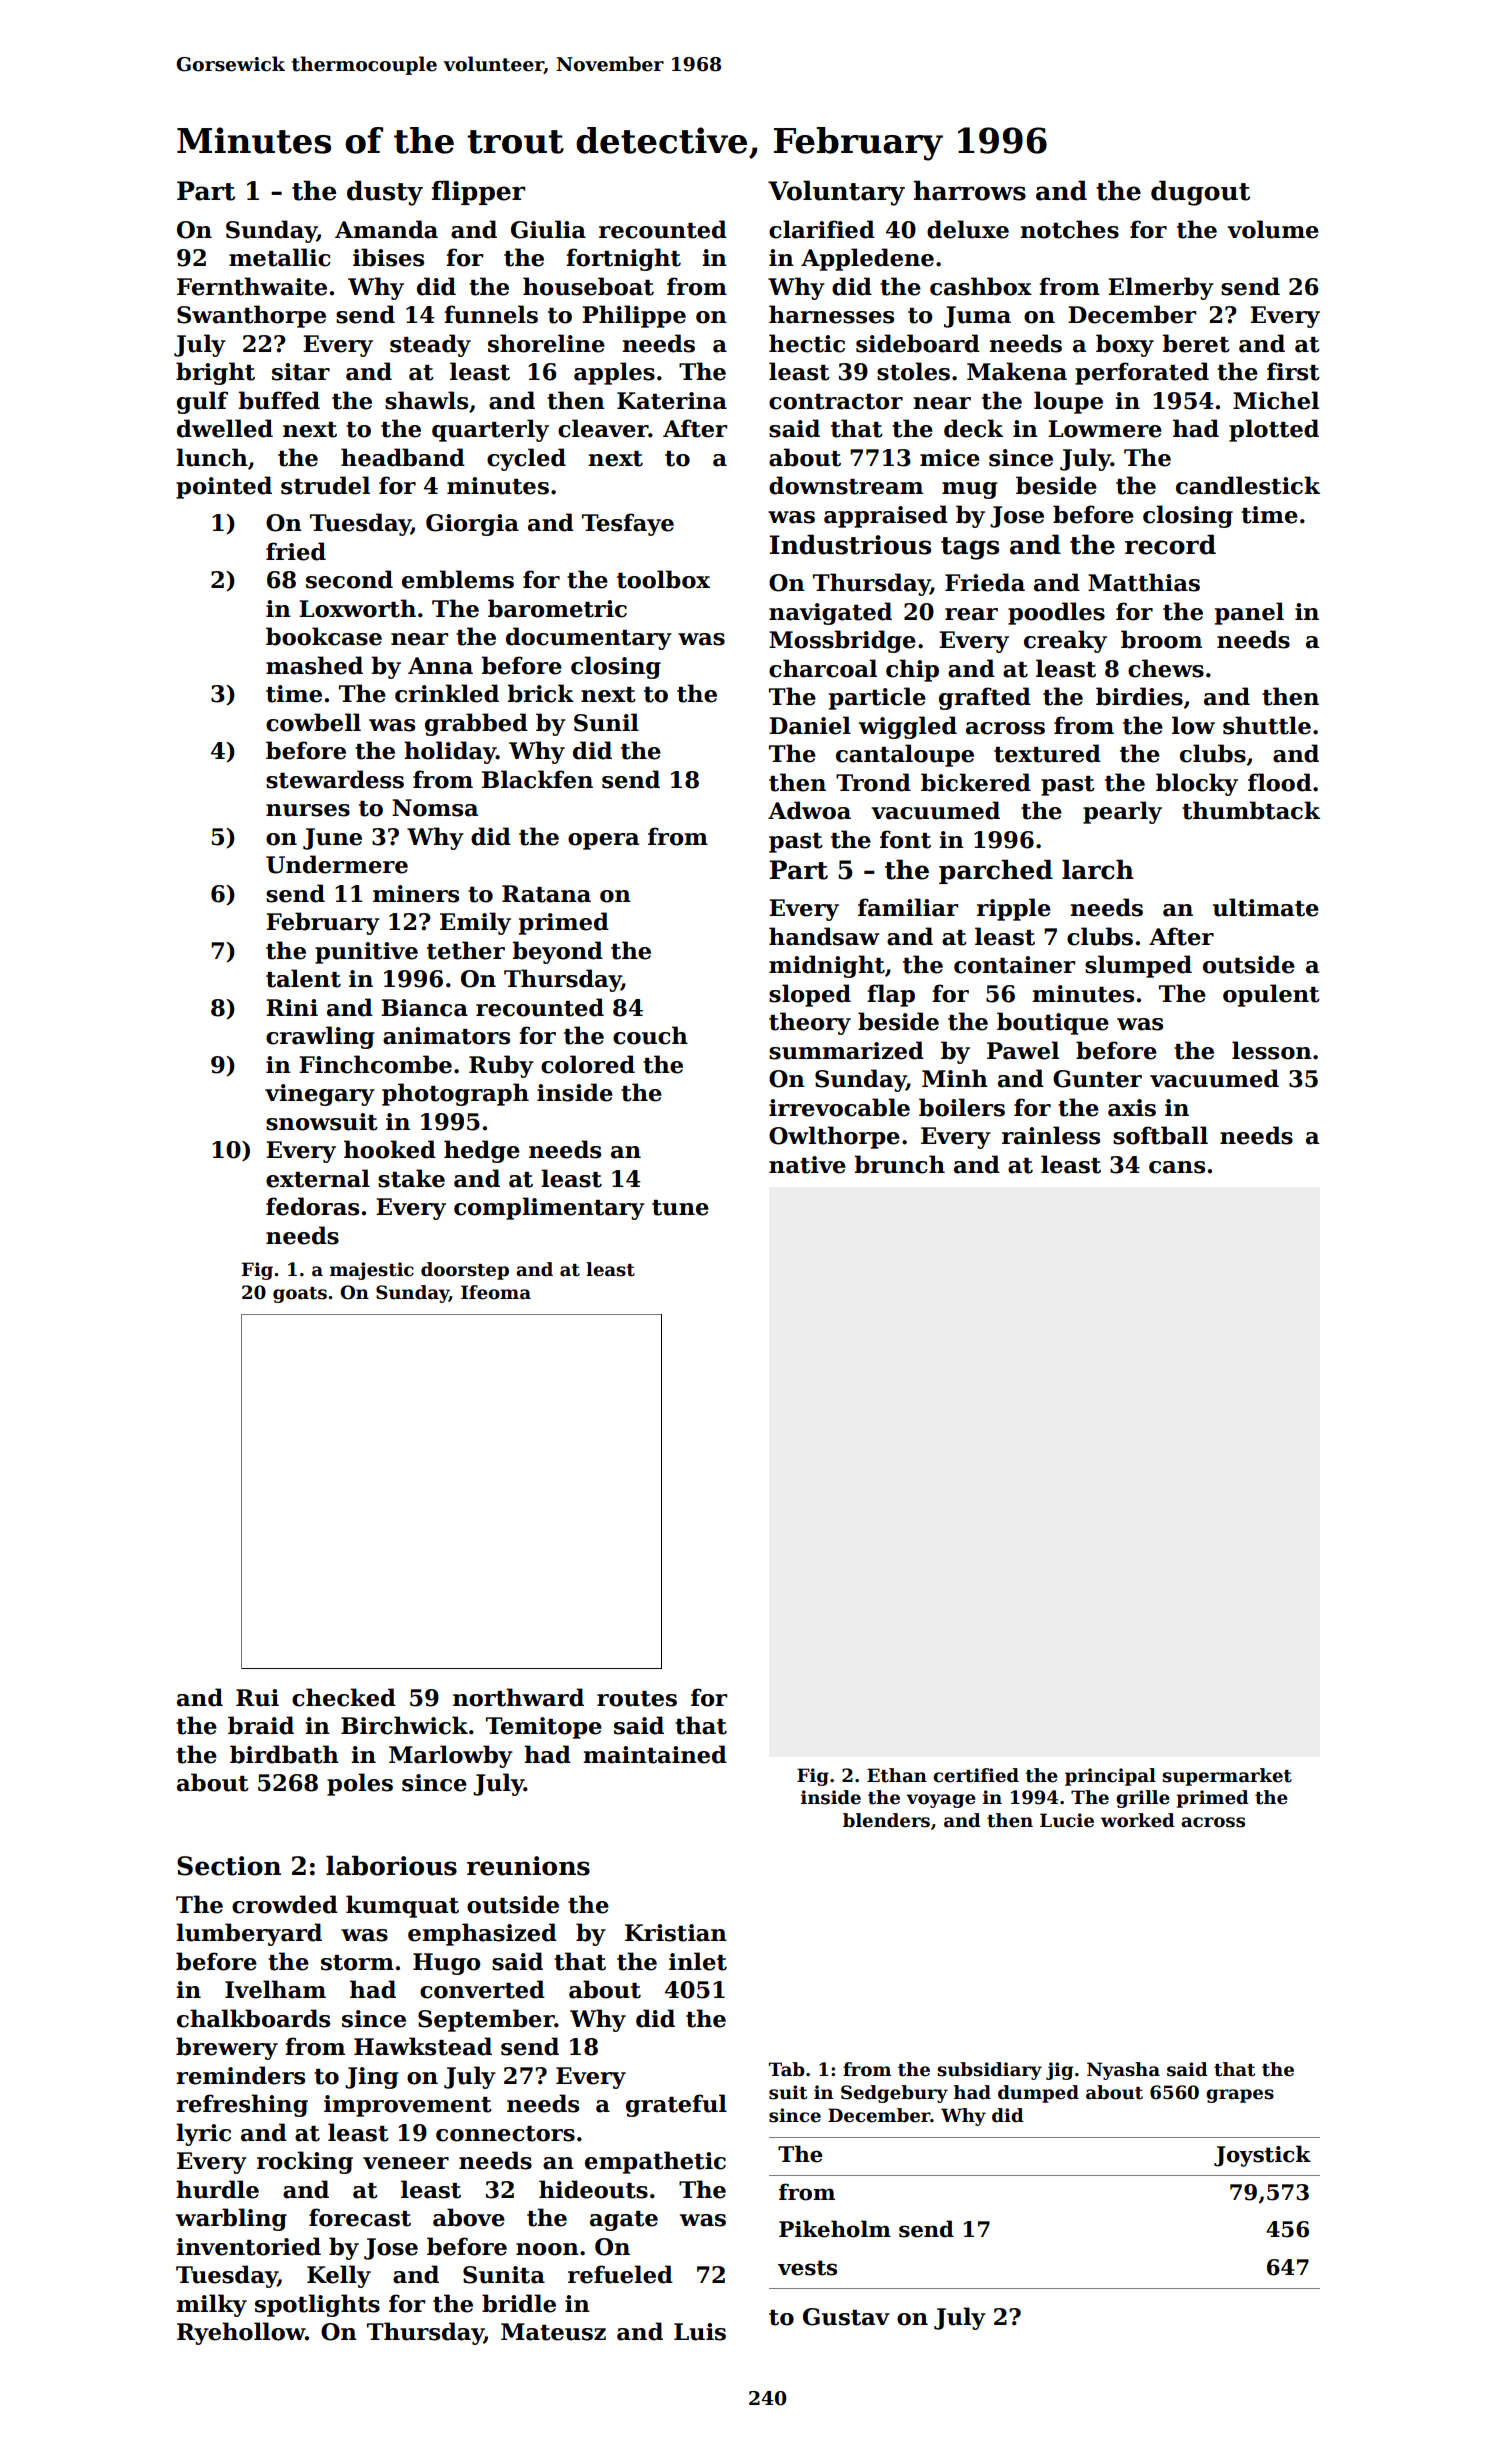 The height and width of the document is (2464, 1496). What do you see at coordinates (430, 345) in the document?
I see `steady` at bounding box center [430, 345].
